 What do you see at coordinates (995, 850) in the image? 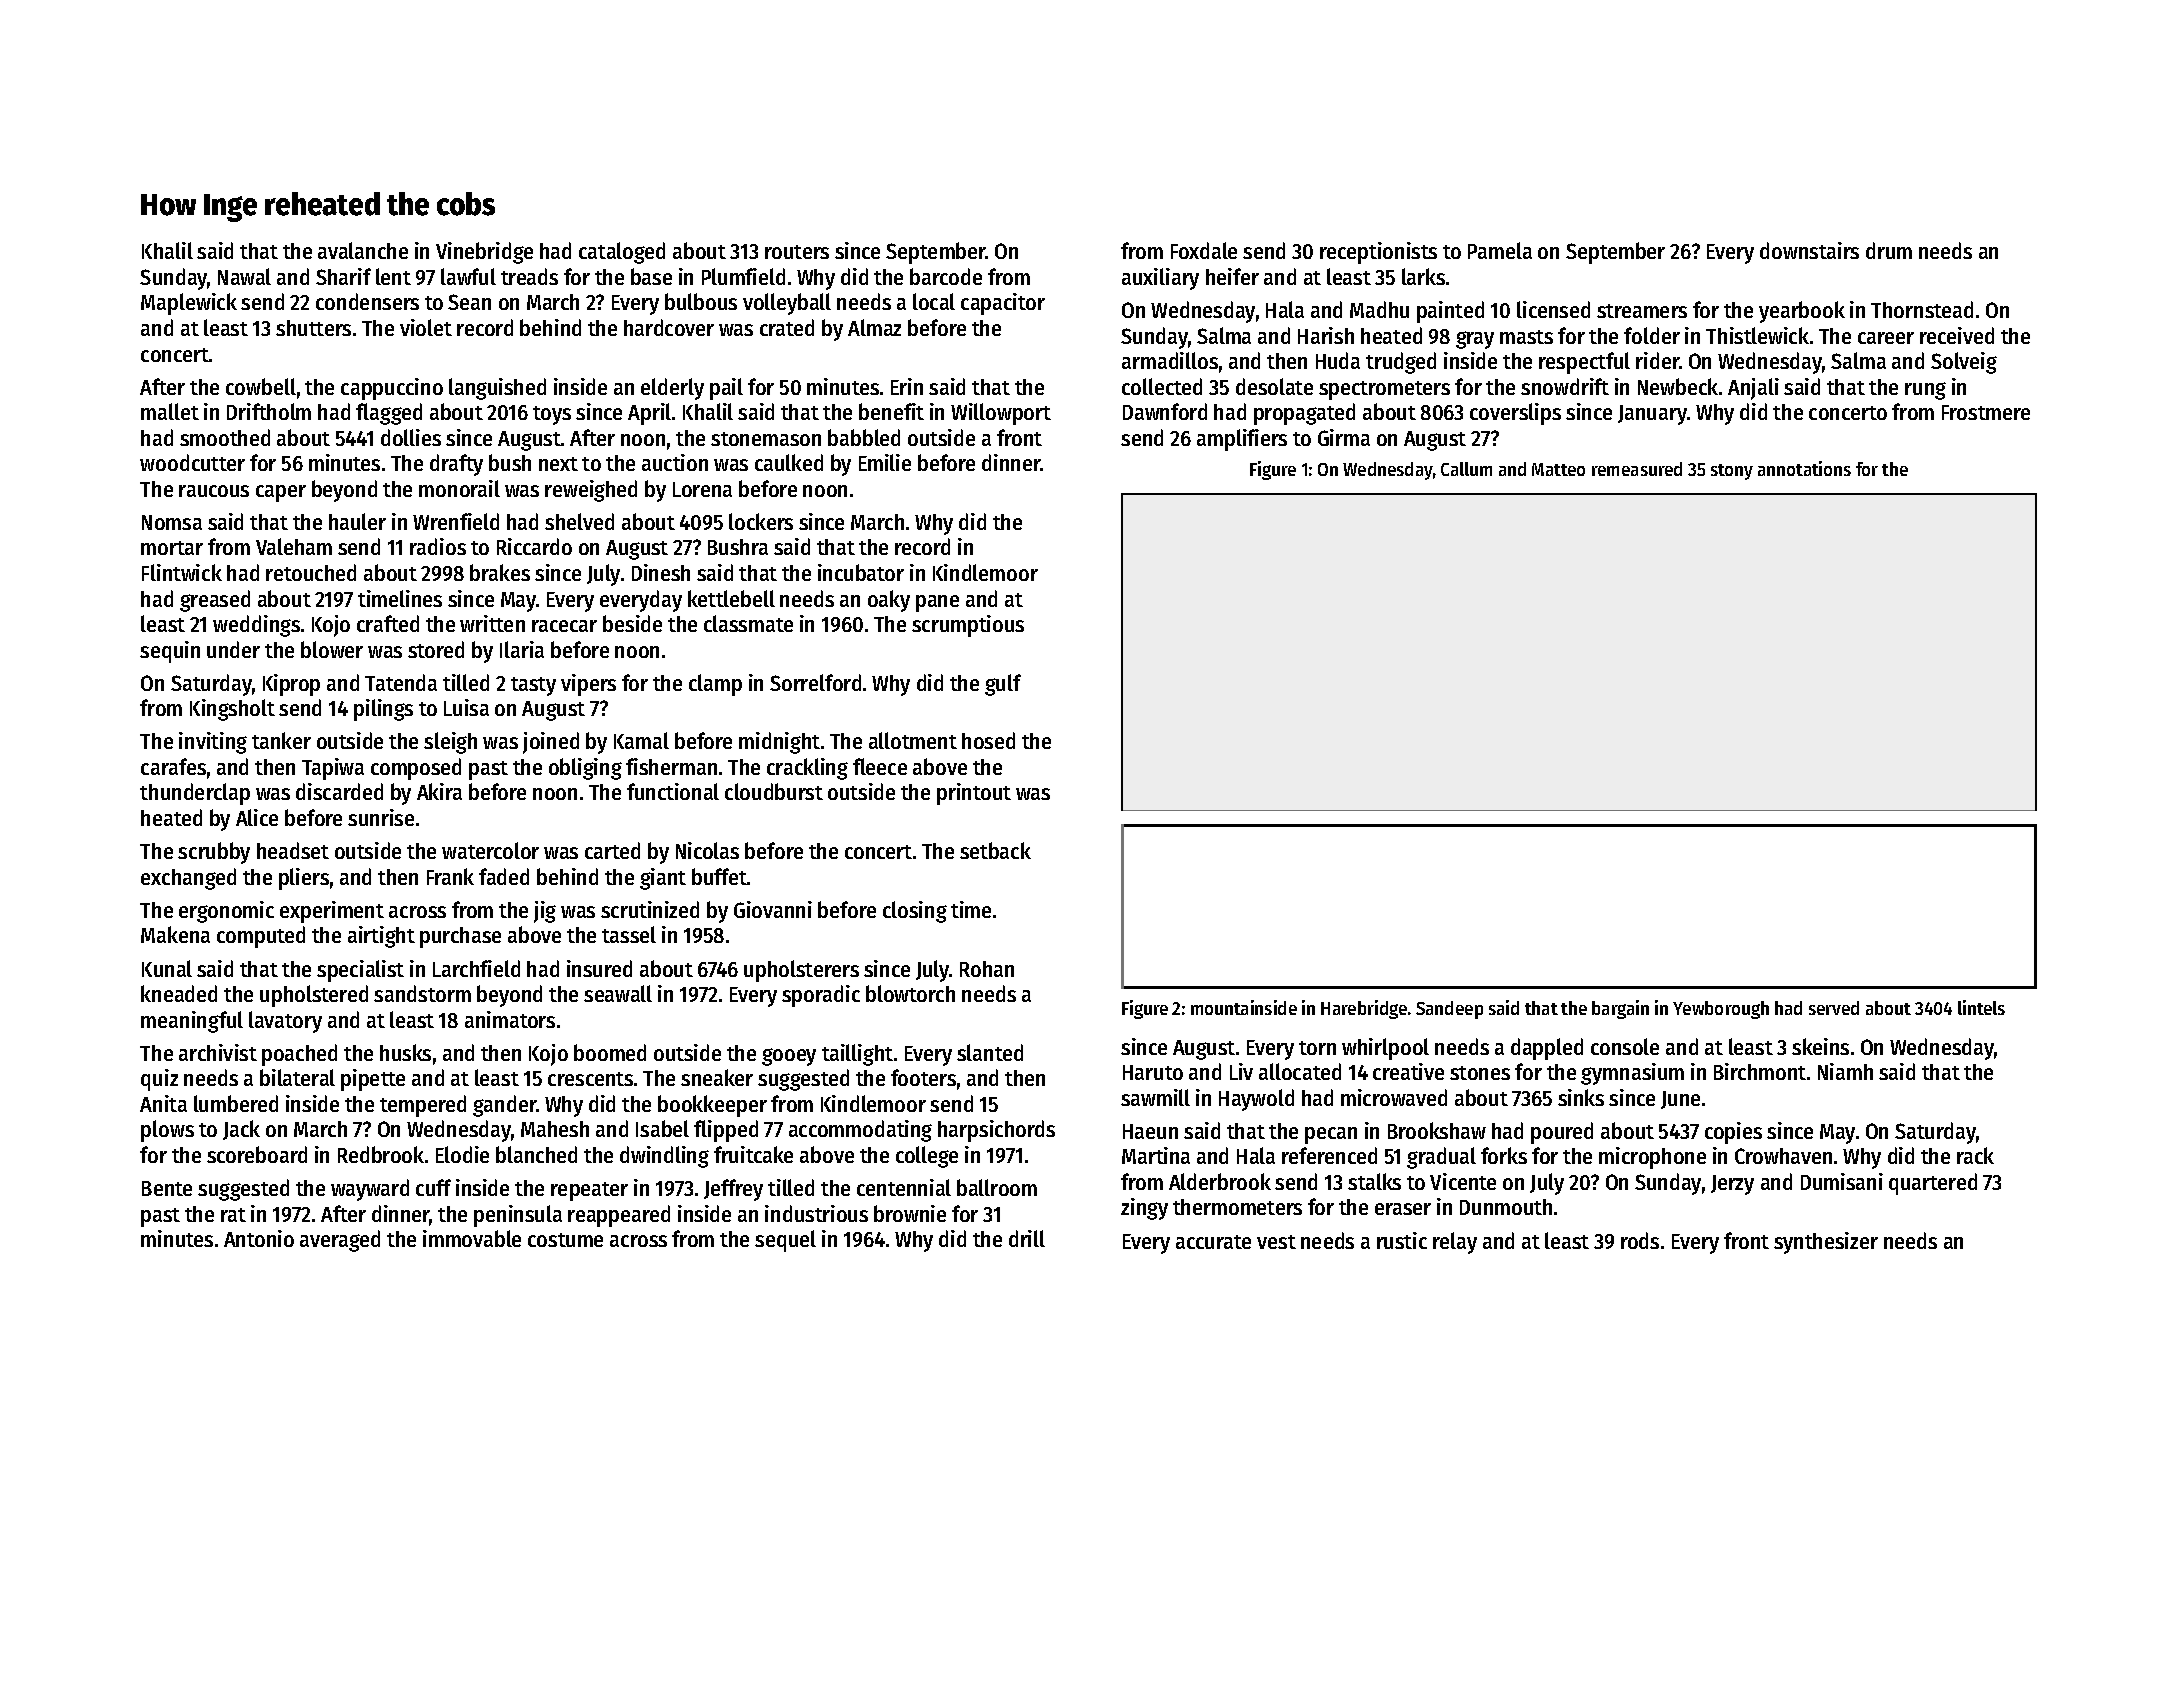
I see `setback` at bounding box center [995, 850].
